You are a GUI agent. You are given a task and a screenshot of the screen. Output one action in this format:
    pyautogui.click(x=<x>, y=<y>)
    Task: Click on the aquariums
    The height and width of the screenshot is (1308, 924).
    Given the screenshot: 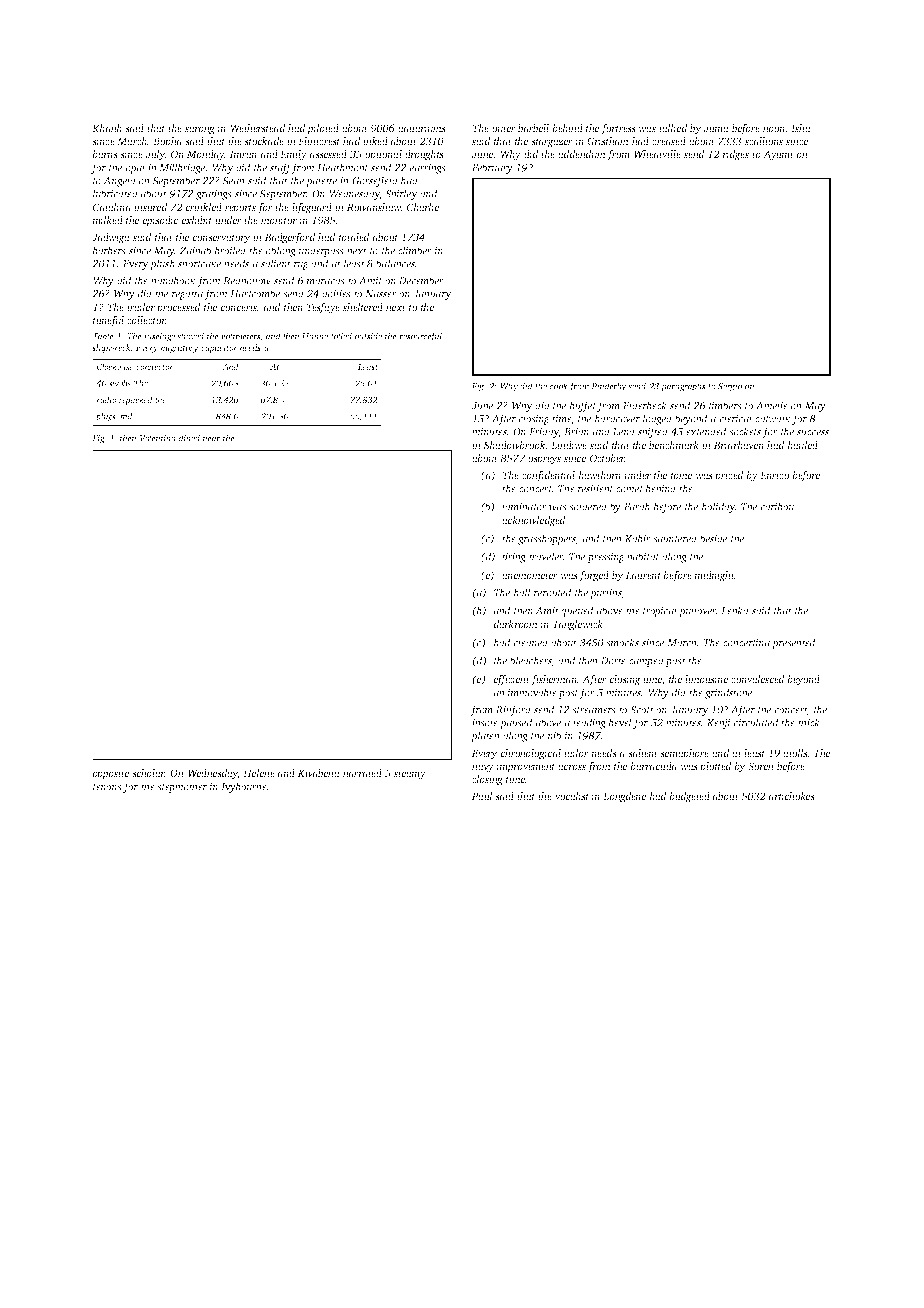 What is the action you would take?
    pyautogui.click(x=422, y=129)
